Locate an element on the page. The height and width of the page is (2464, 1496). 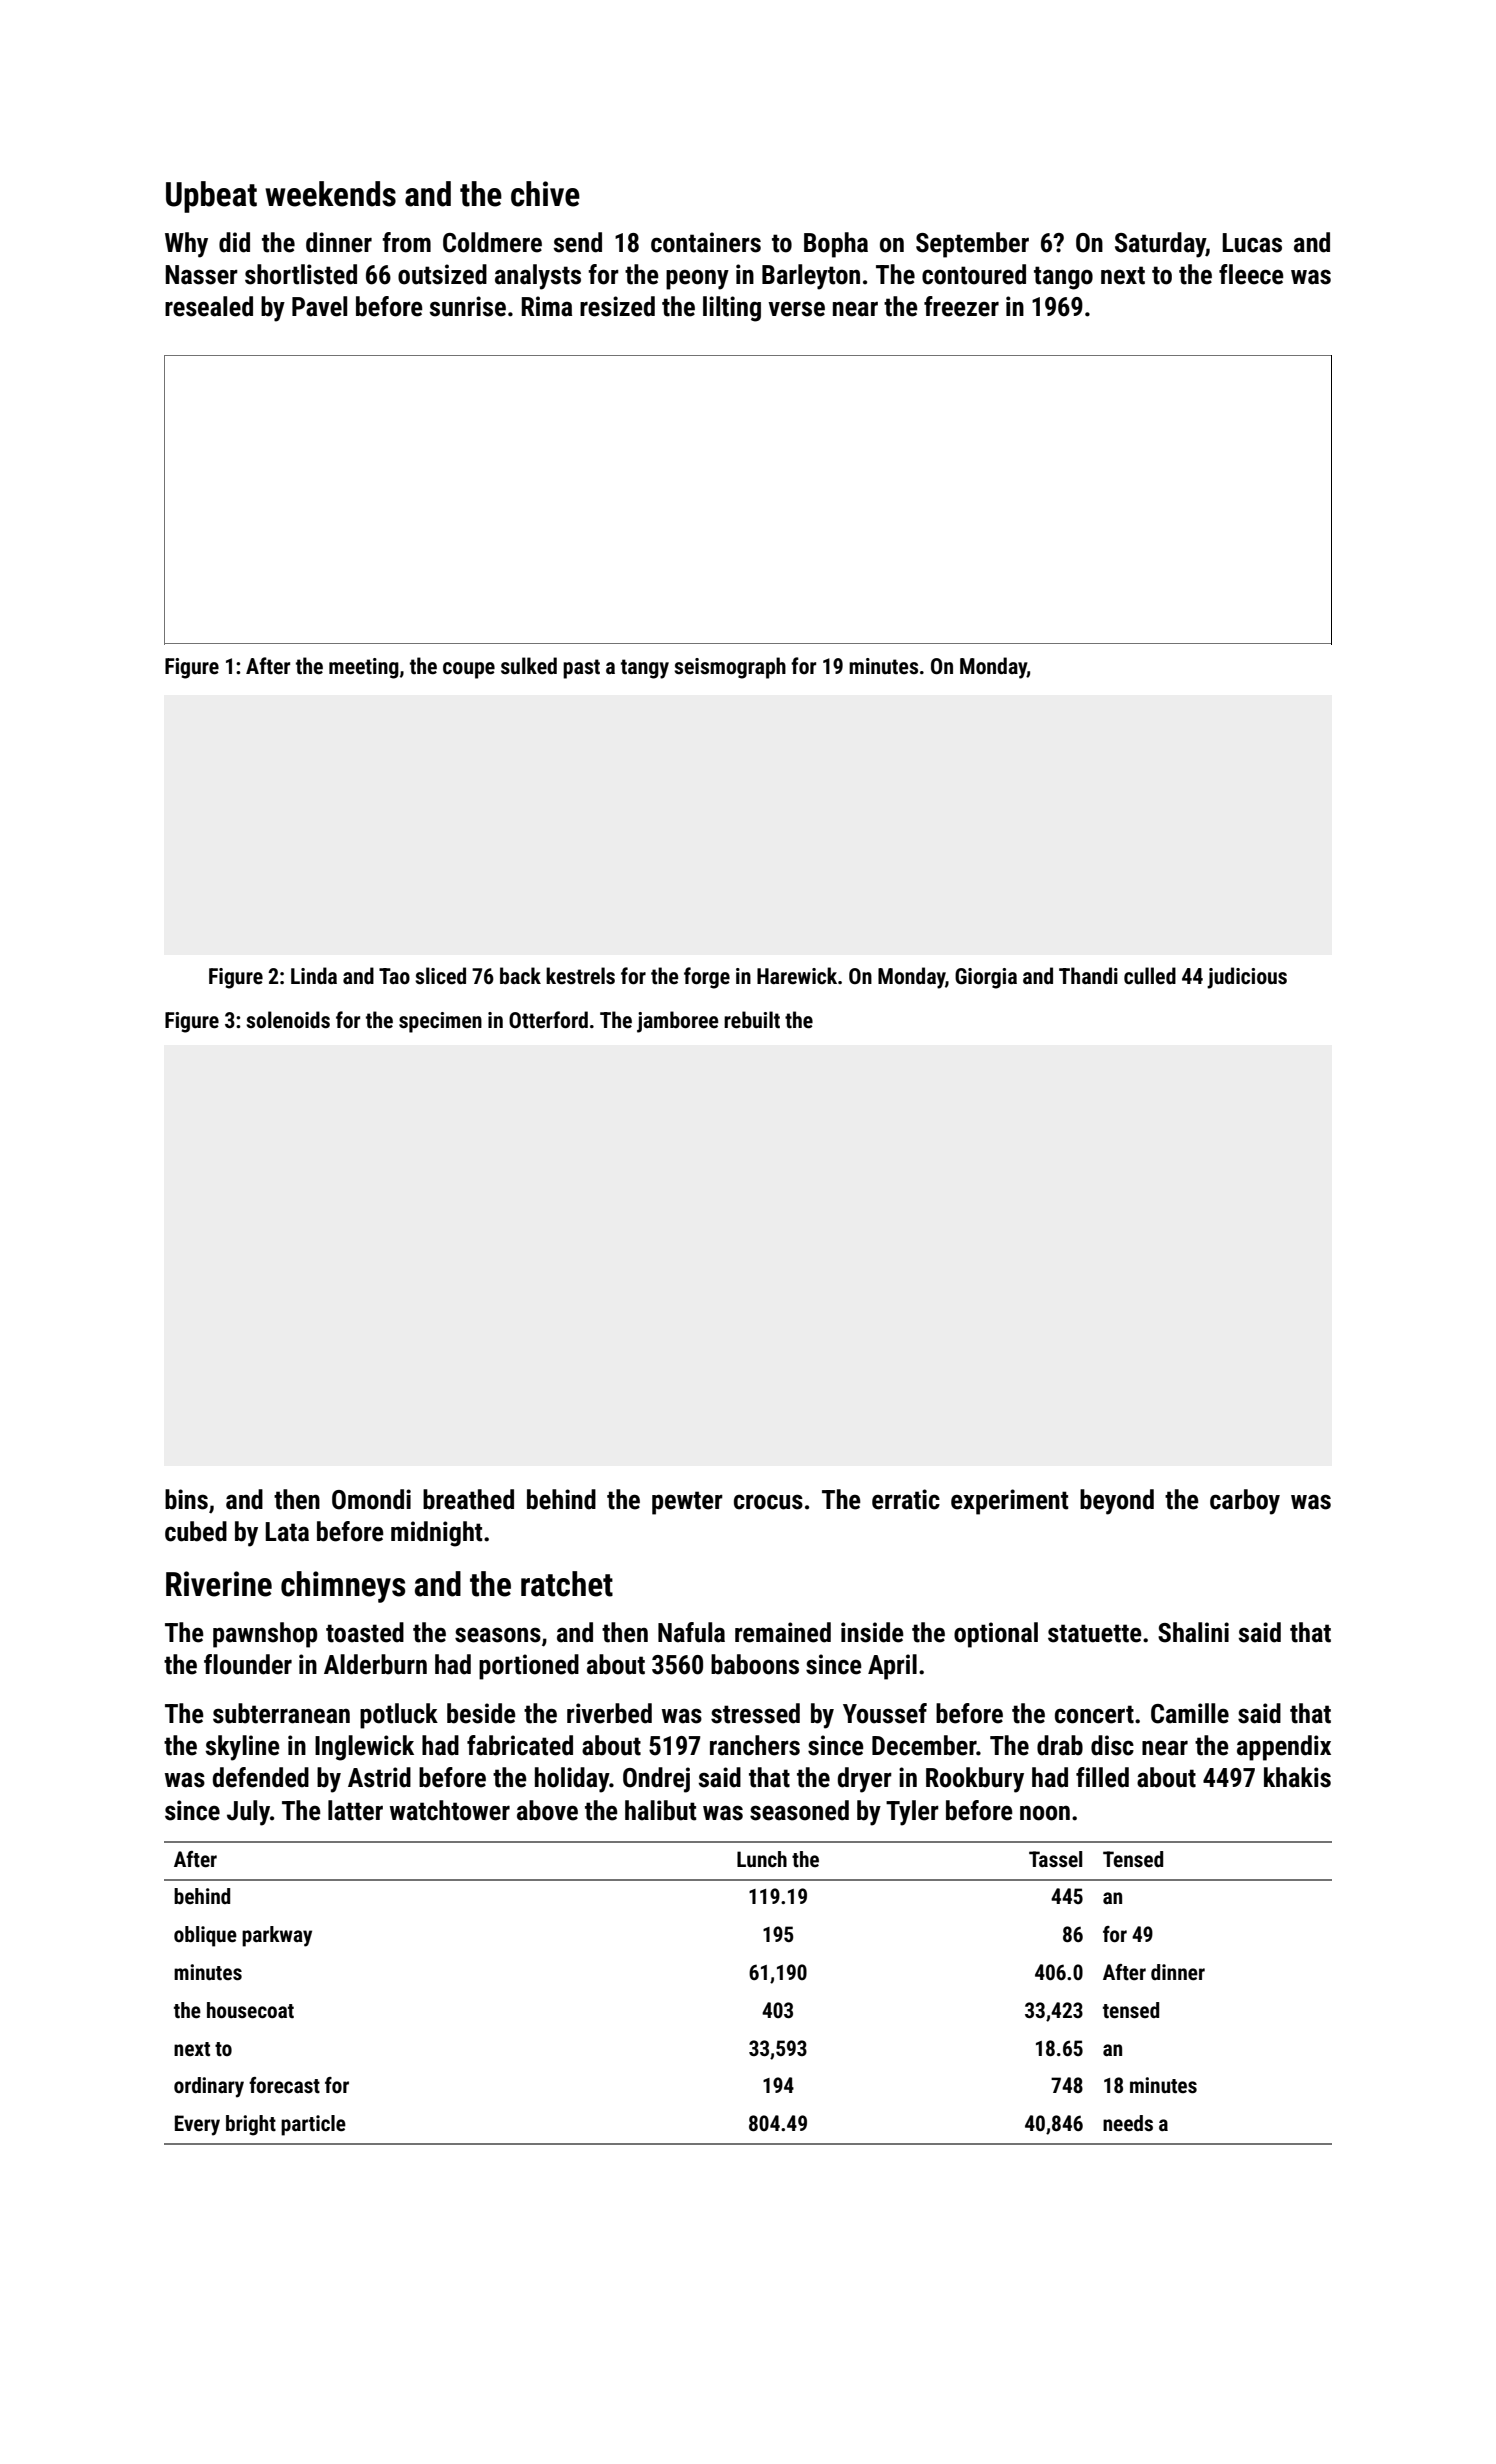
chive is located at coordinates (545, 194).
